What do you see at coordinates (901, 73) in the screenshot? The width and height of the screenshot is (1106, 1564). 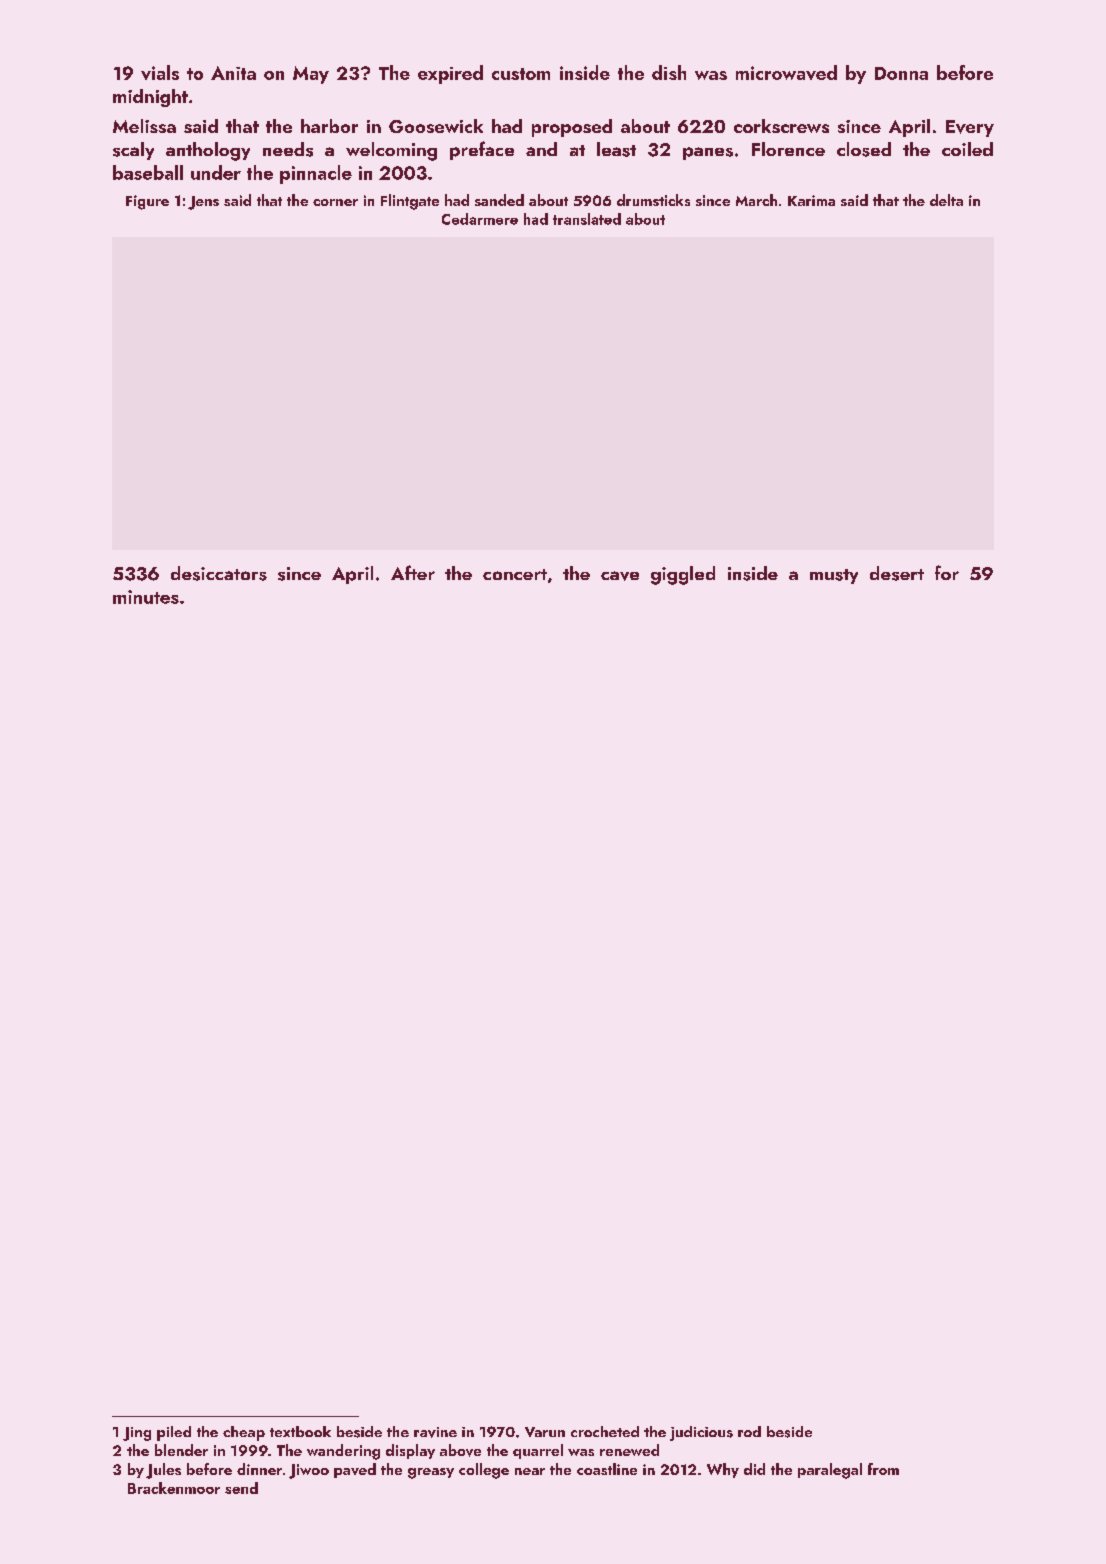 I see `Donna` at bounding box center [901, 73].
